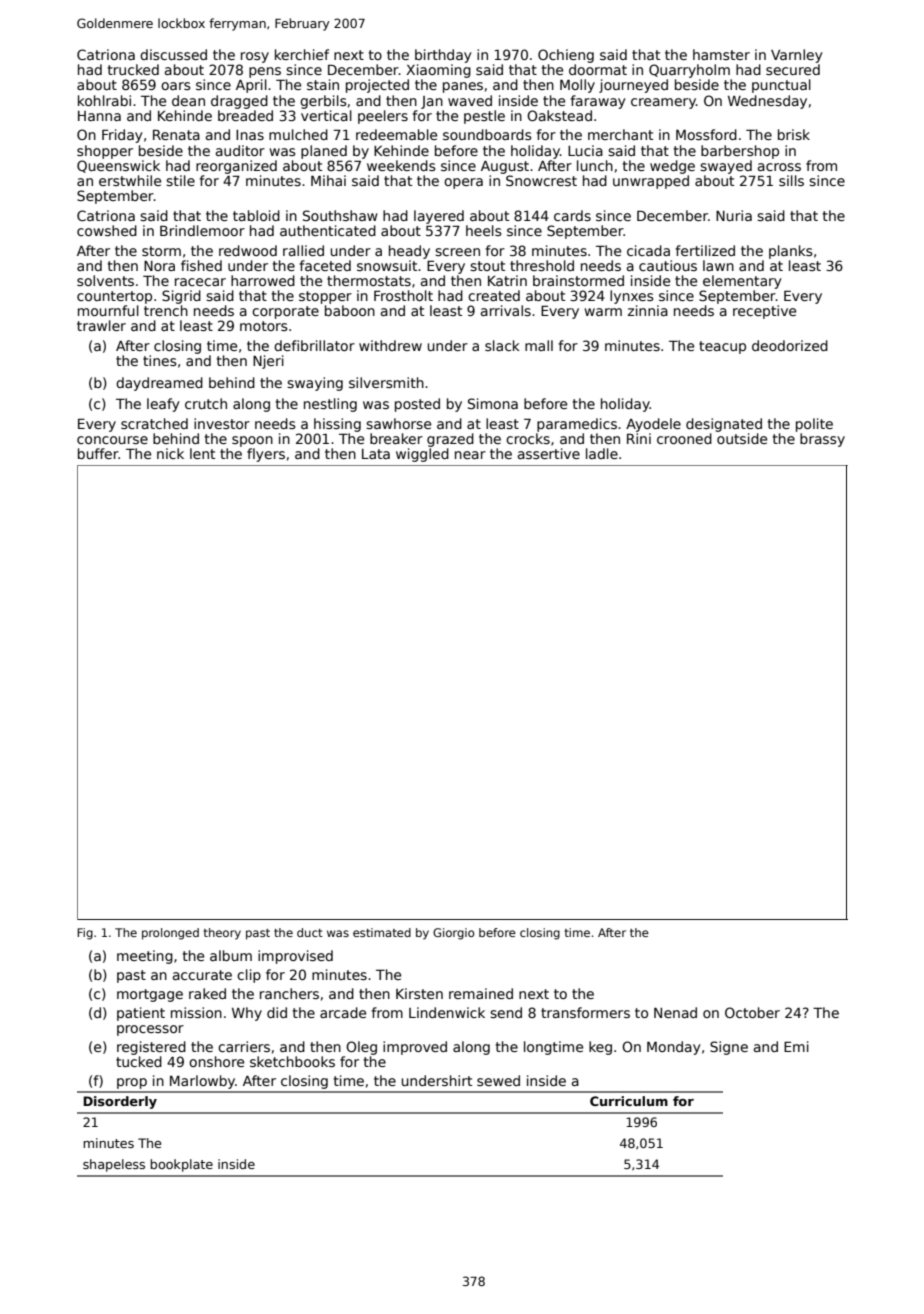  Describe the element at coordinates (463, 87) in the screenshot. I see `panes` at that location.
